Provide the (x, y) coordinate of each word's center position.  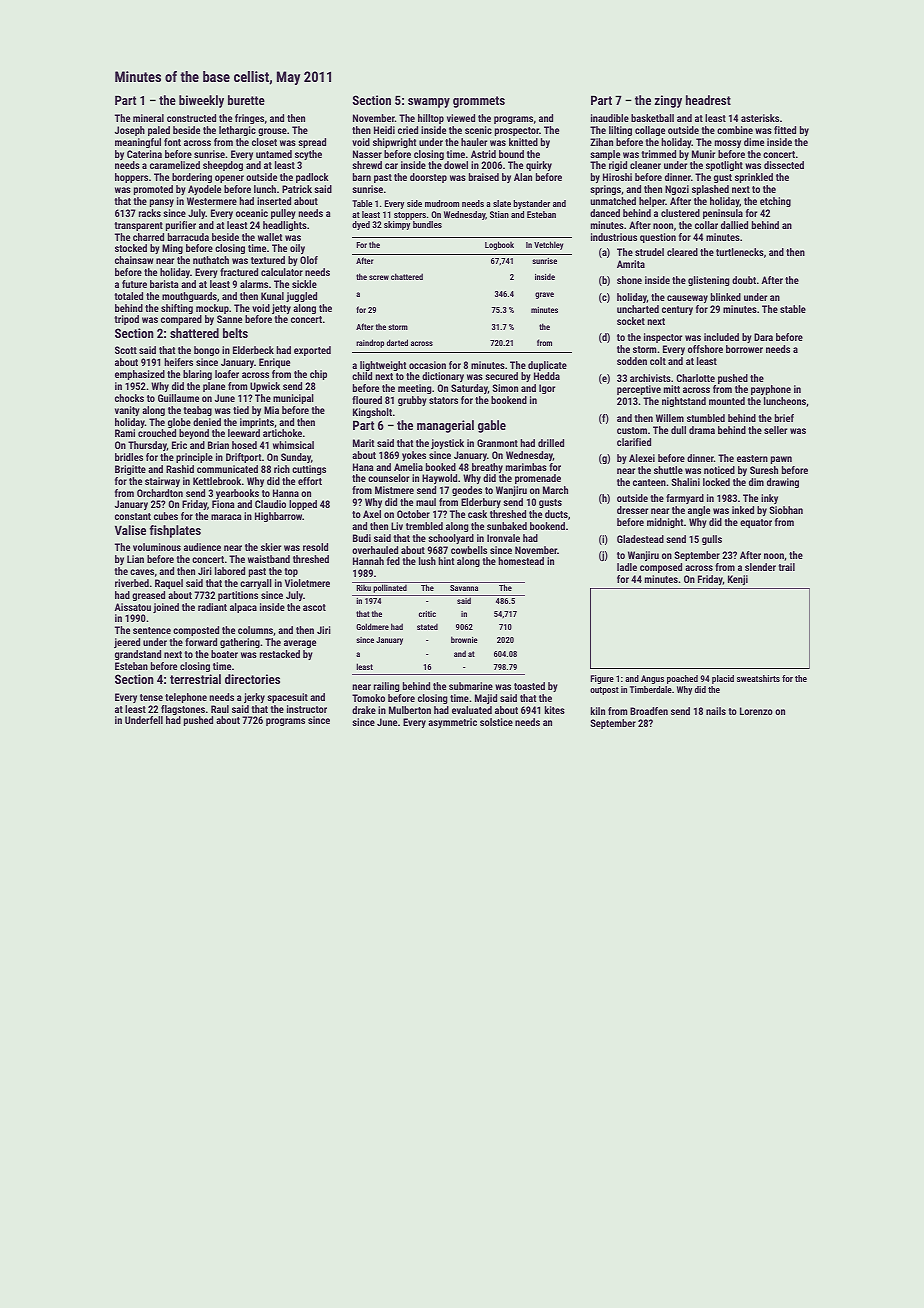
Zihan (601, 142)
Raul (220, 709)
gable (492, 426)
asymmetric (452, 723)
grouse (272, 132)
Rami (125, 433)
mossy (728, 144)
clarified (634, 442)
